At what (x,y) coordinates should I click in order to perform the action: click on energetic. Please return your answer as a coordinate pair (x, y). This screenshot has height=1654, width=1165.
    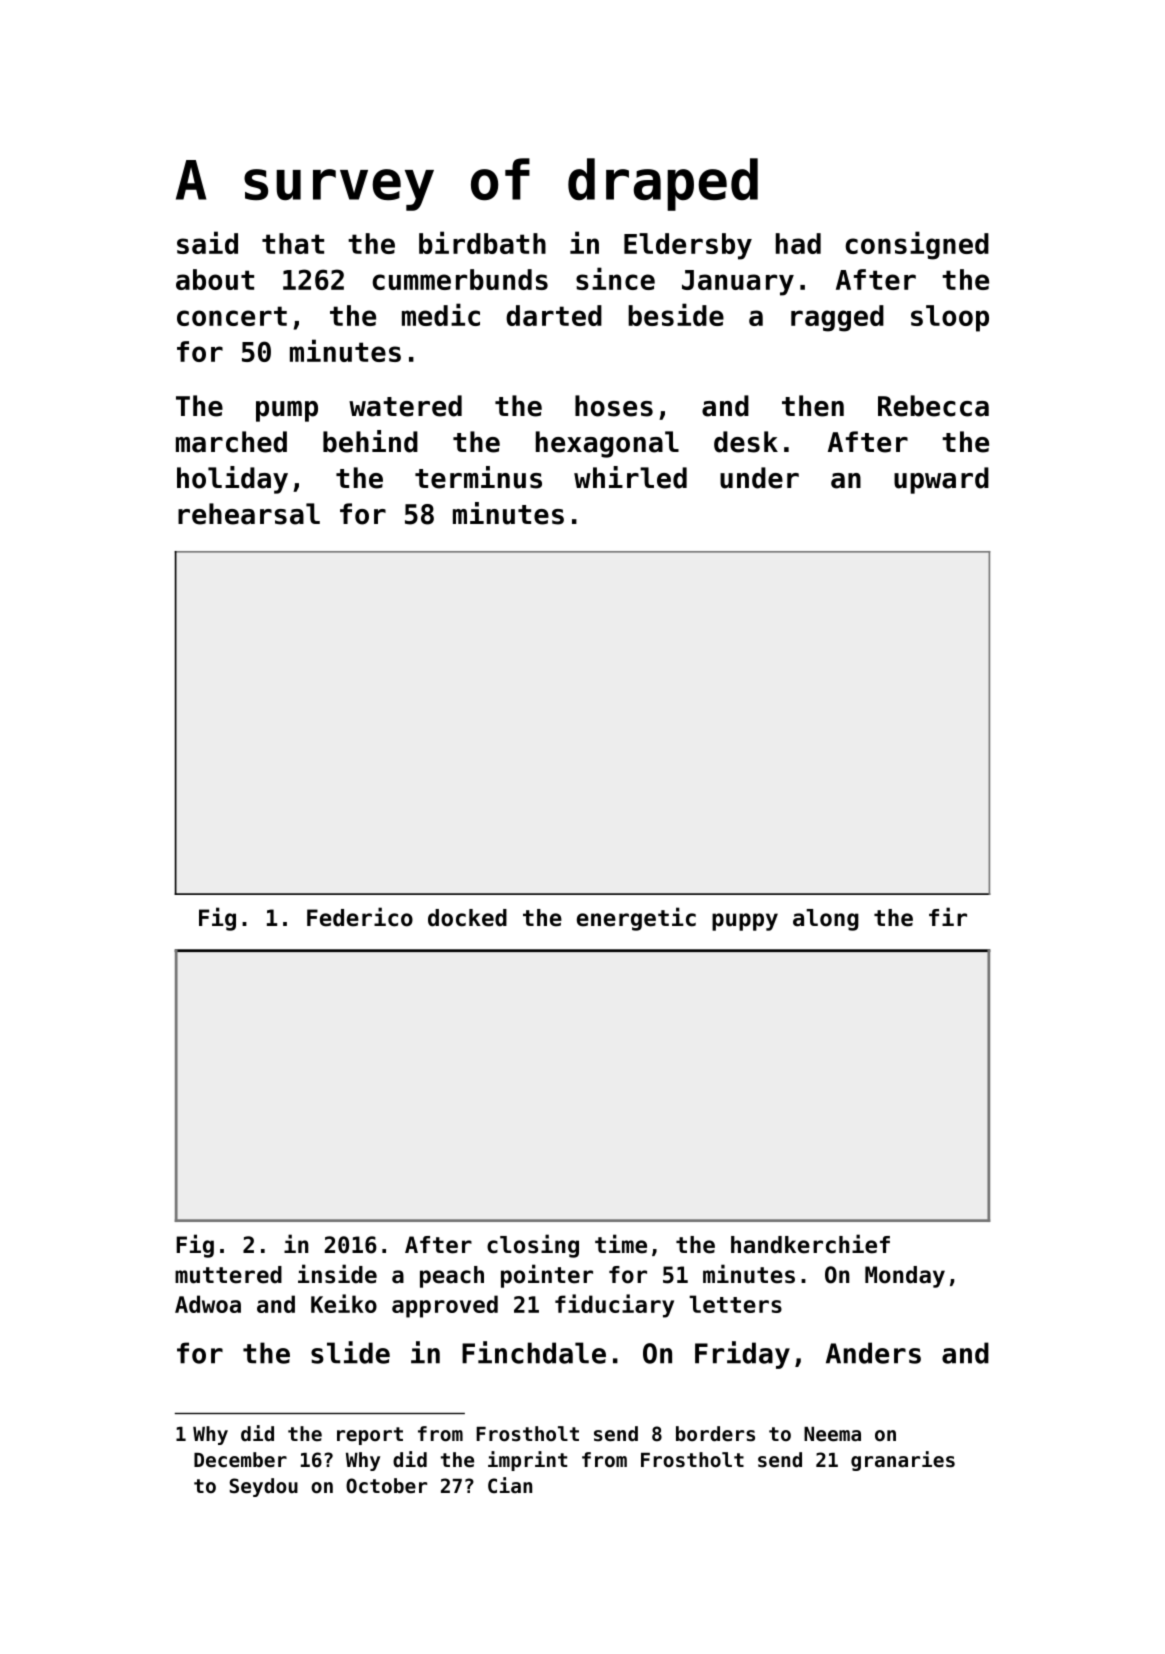
    Looking at the image, I should click on (636, 919).
